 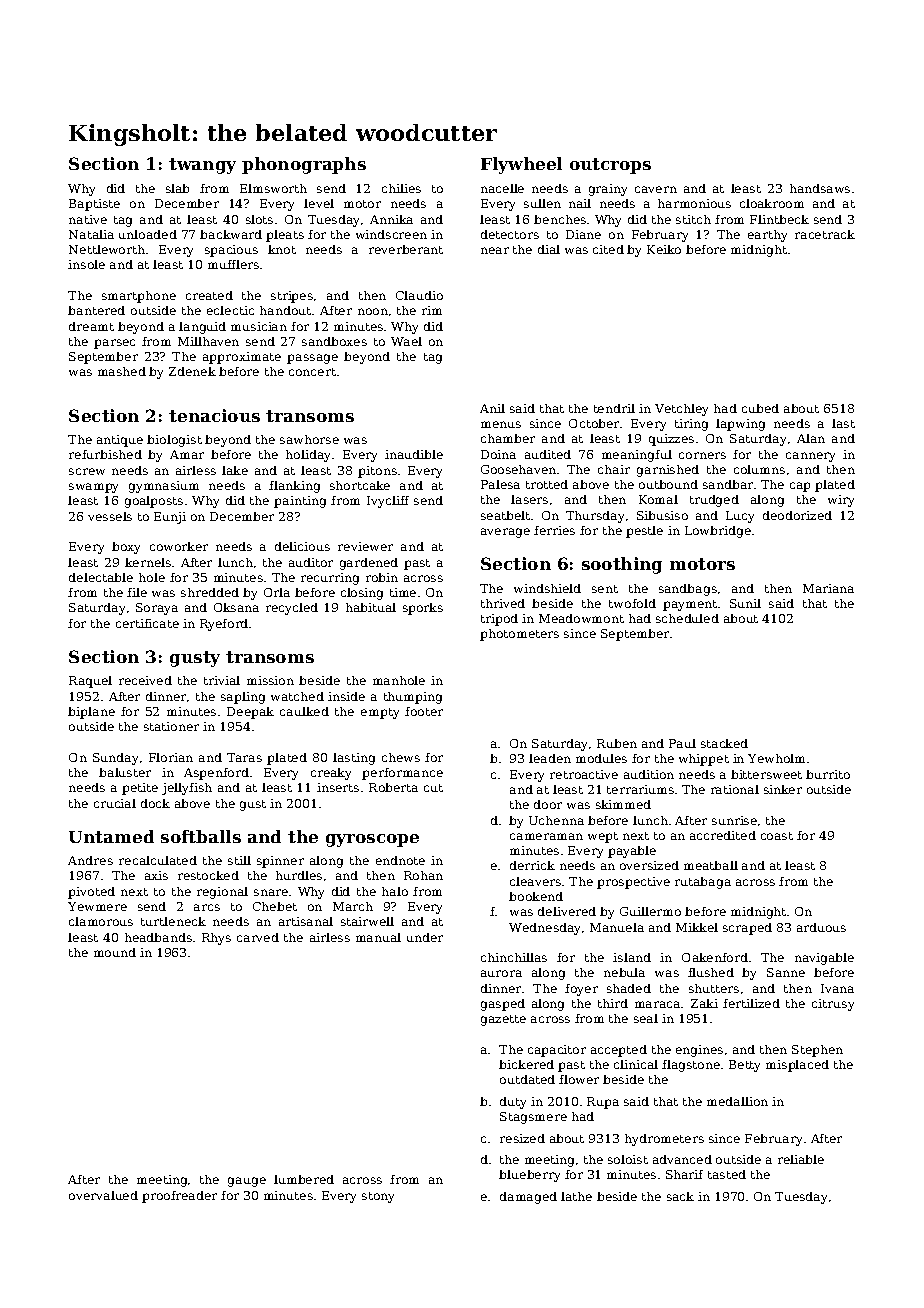 I want to click on stony, so click(x=378, y=1197).
